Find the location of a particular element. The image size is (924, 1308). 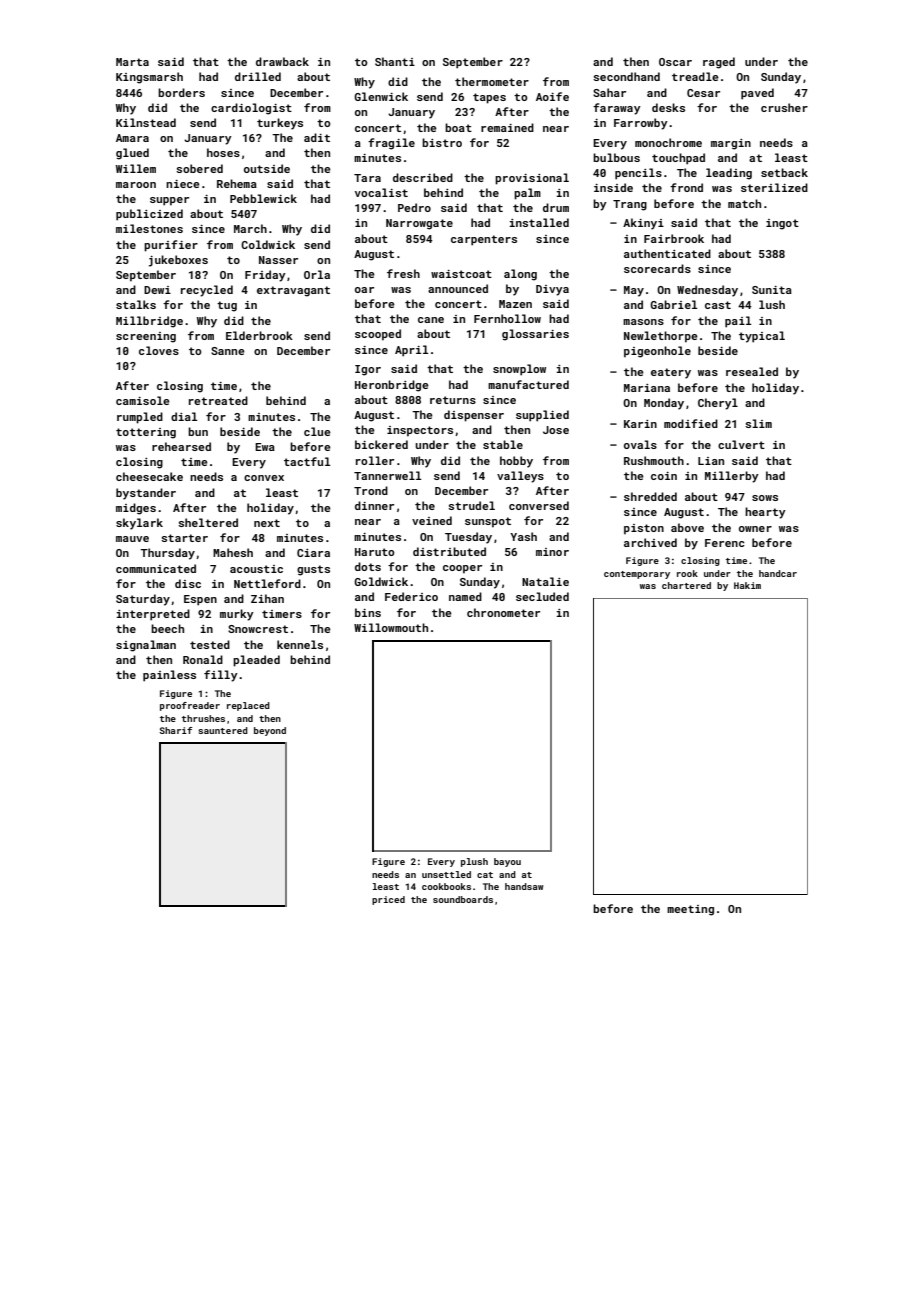

bulbous is located at coordinates (616, 157).
